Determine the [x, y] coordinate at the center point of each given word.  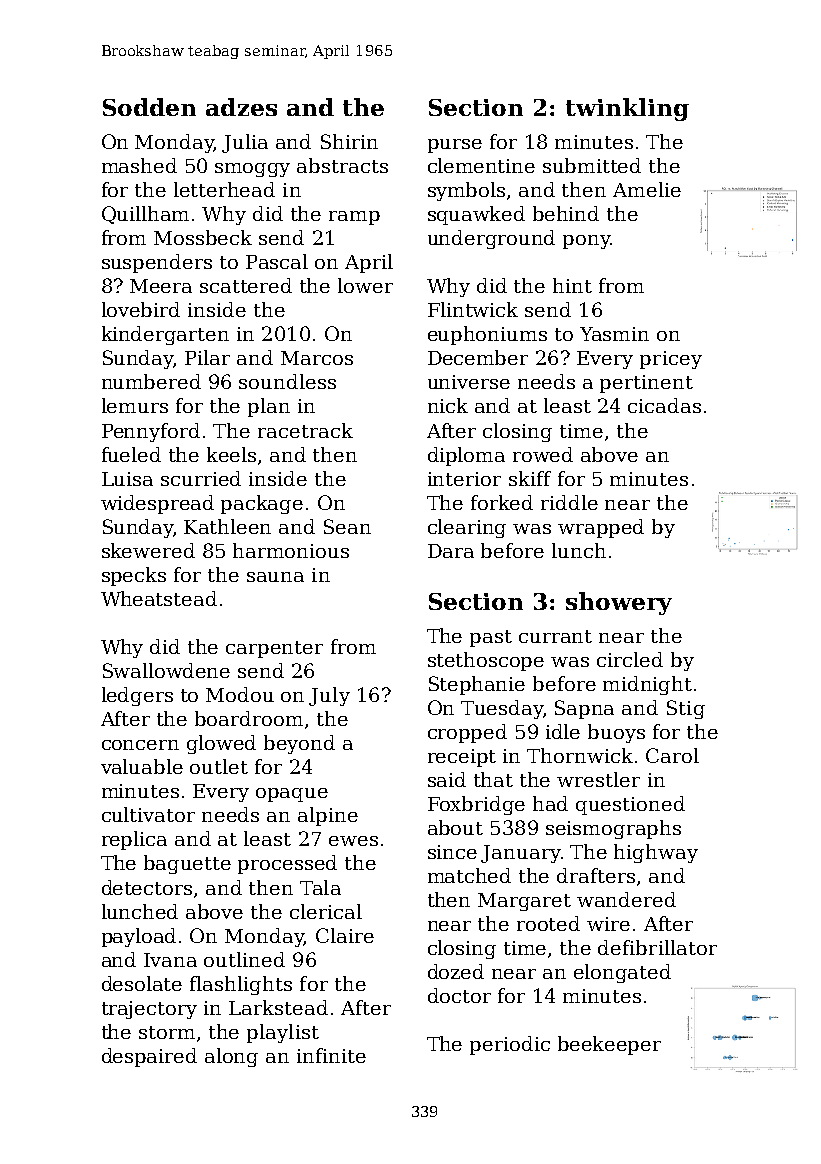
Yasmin [614, 334]
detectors [147, 887]
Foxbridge [476, 805]
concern [140, 745]
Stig [686, 709]
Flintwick [473, 309]
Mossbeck [203, 237]
